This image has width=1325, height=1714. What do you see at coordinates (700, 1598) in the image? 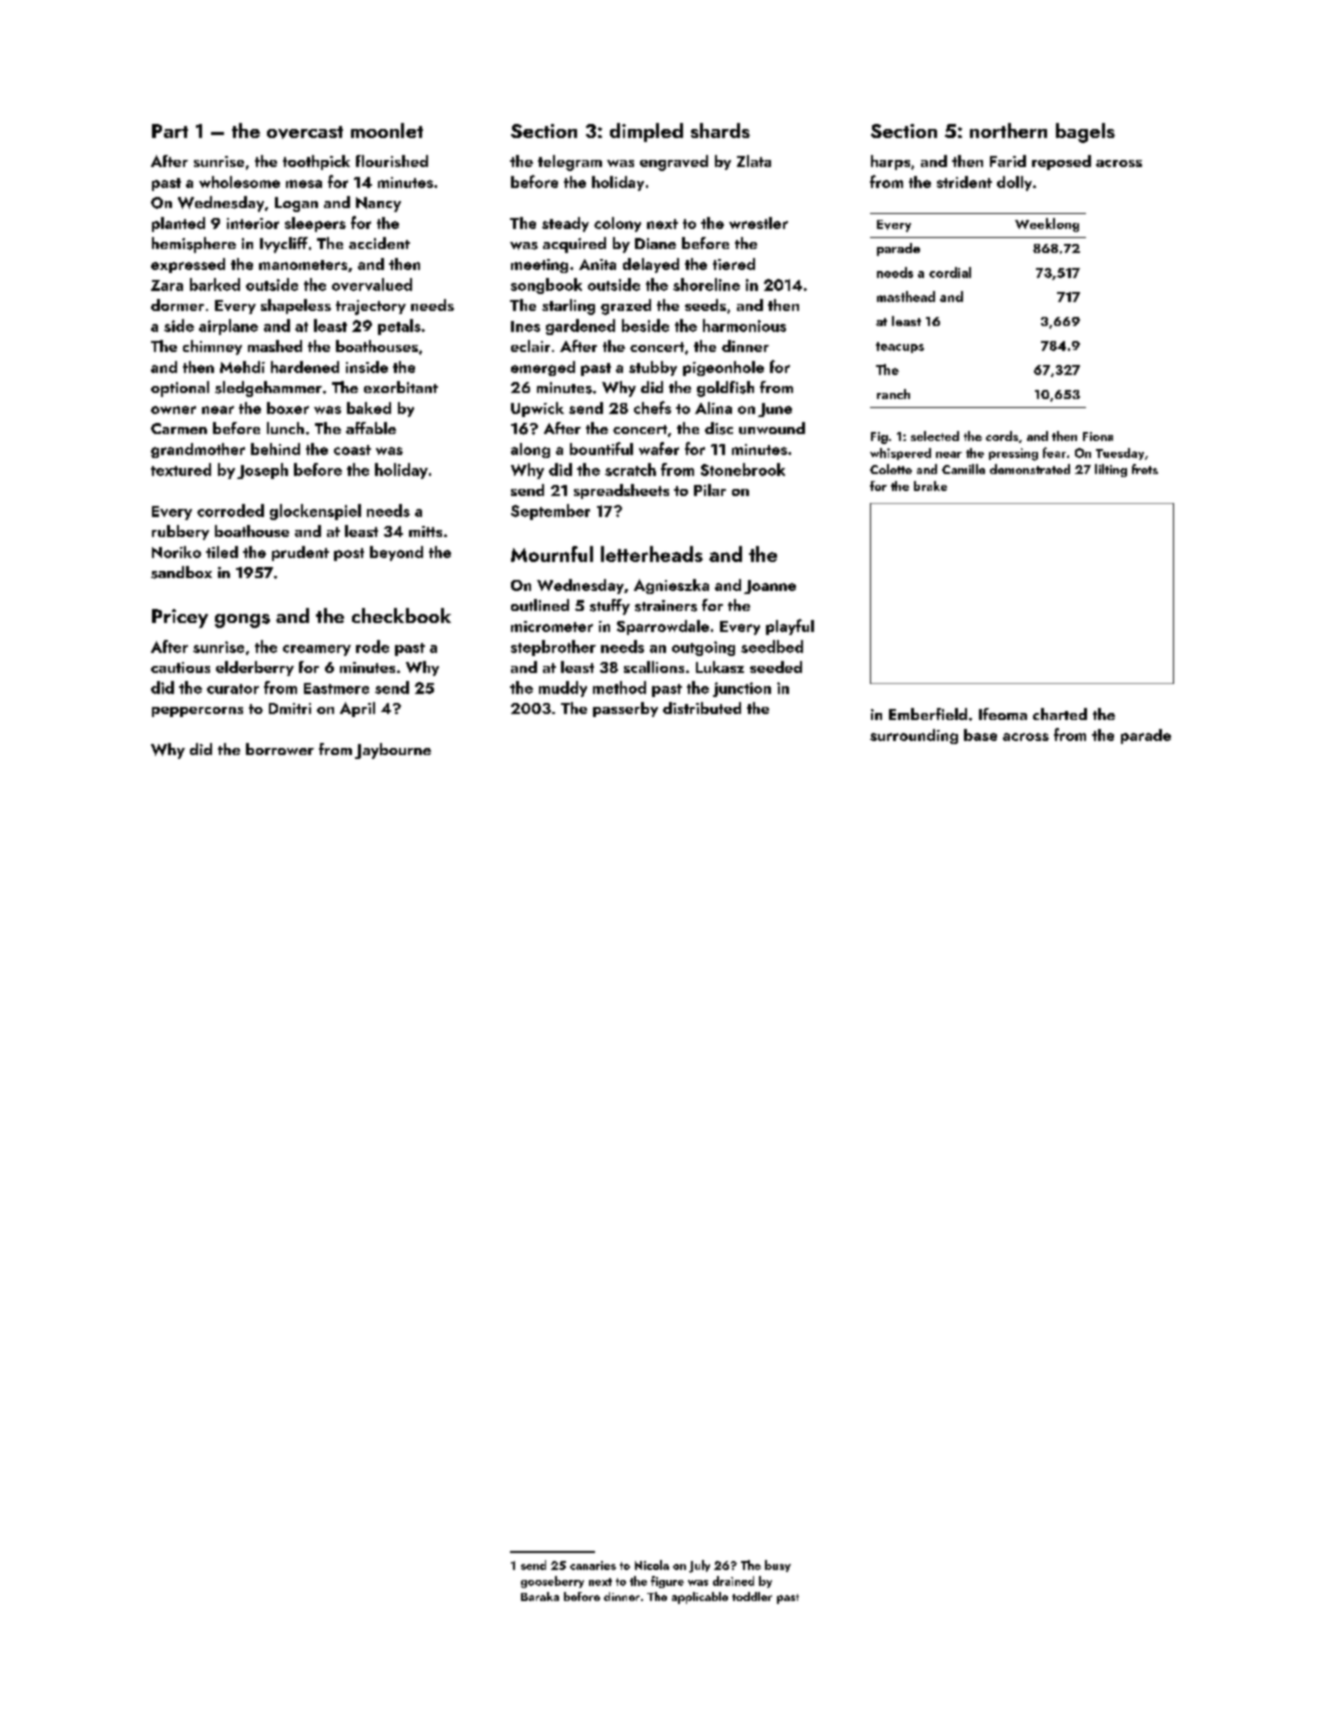
I see `applicable` at bounding box center [700, 1598].
